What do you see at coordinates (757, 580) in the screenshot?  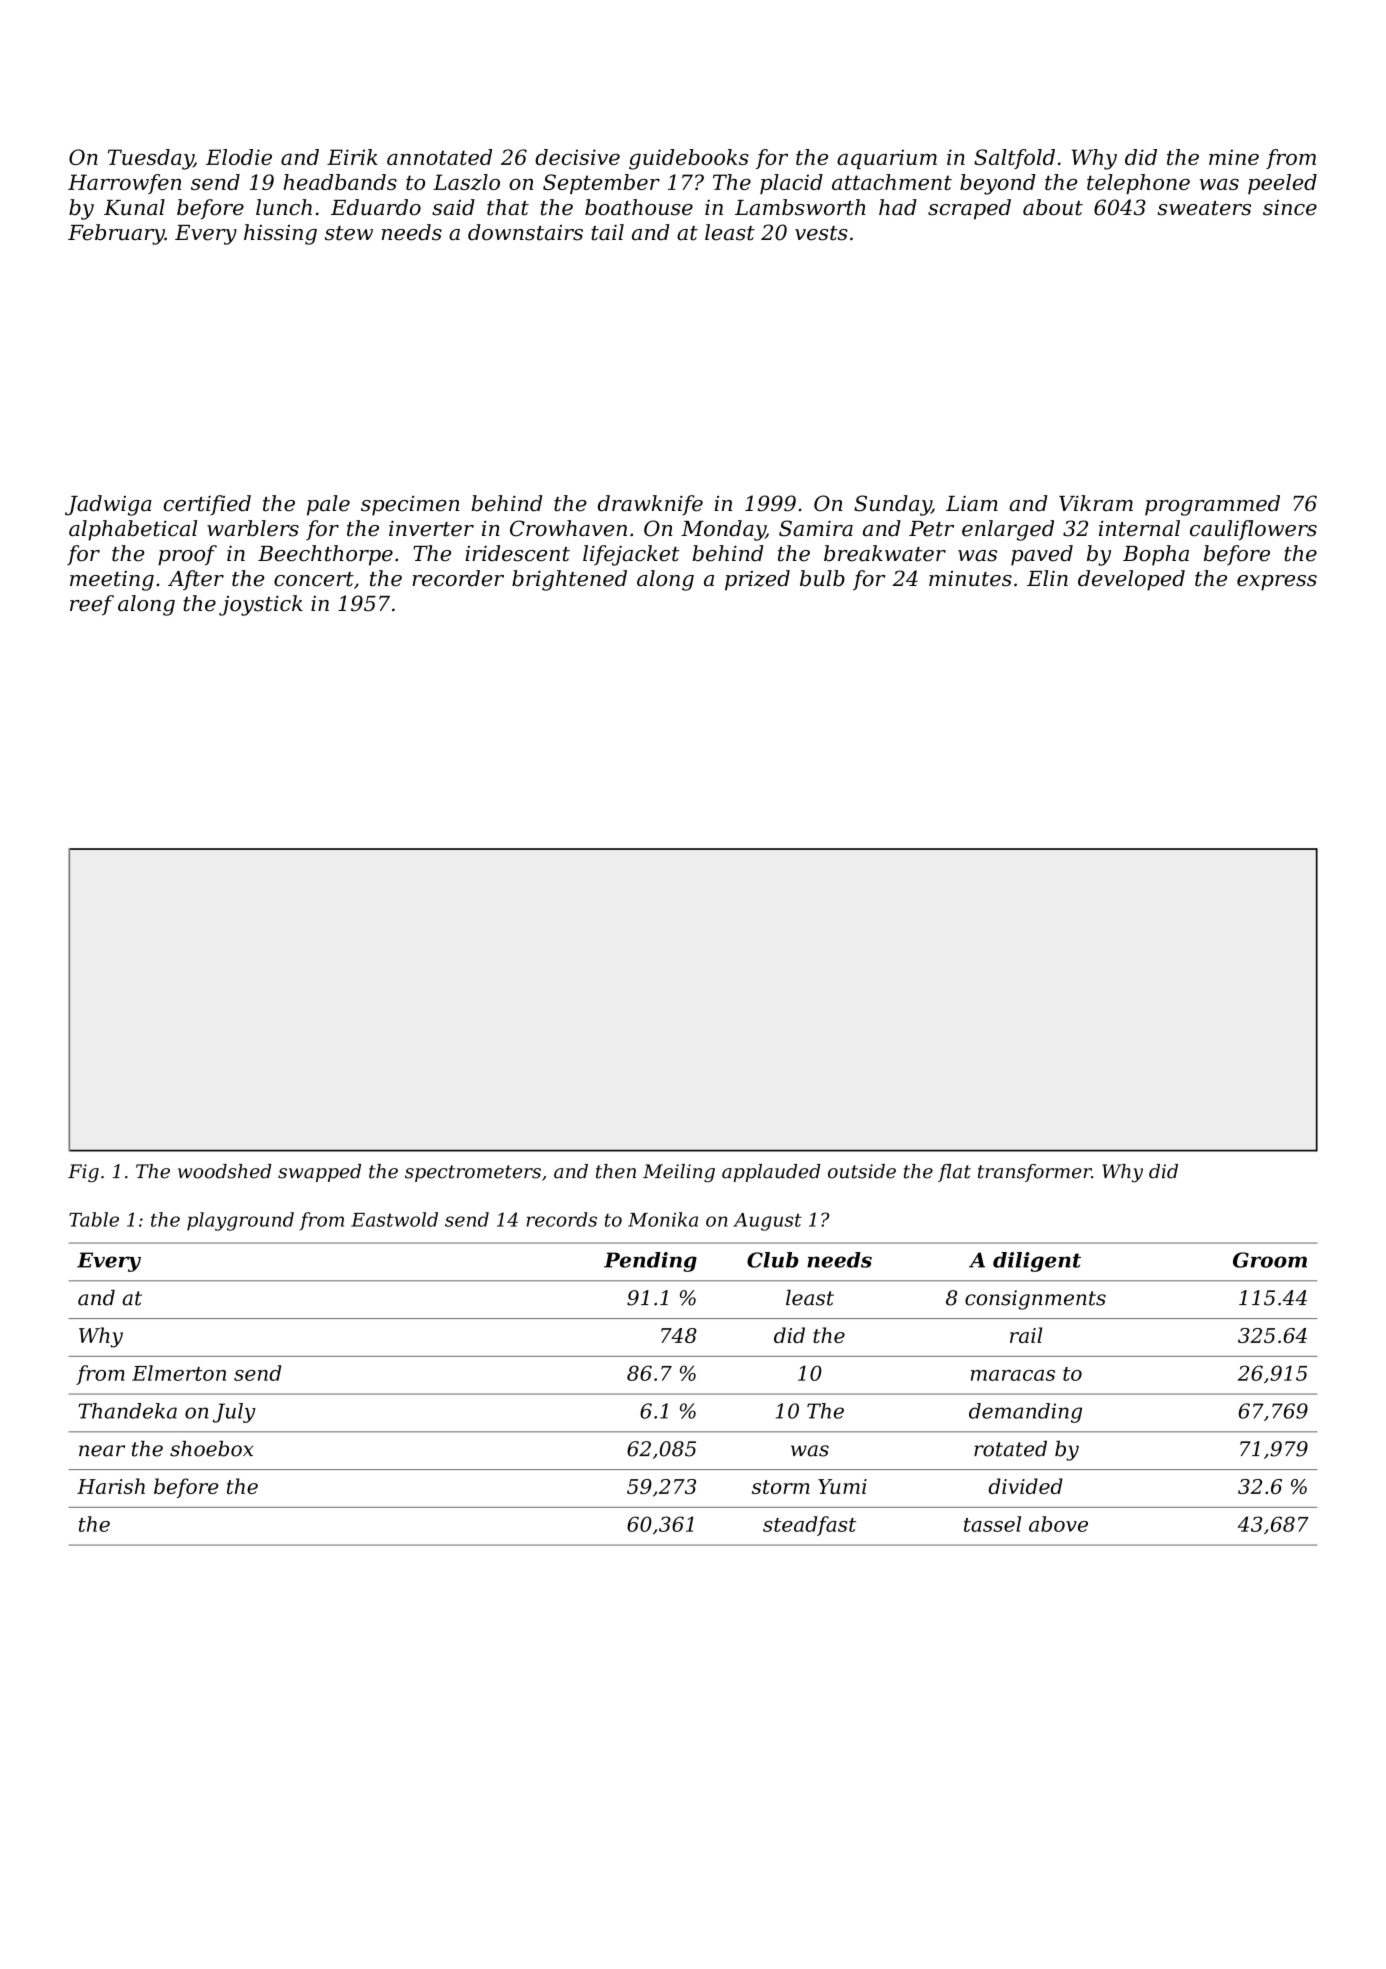 I see `prized` at bounding box center [757, 580].
